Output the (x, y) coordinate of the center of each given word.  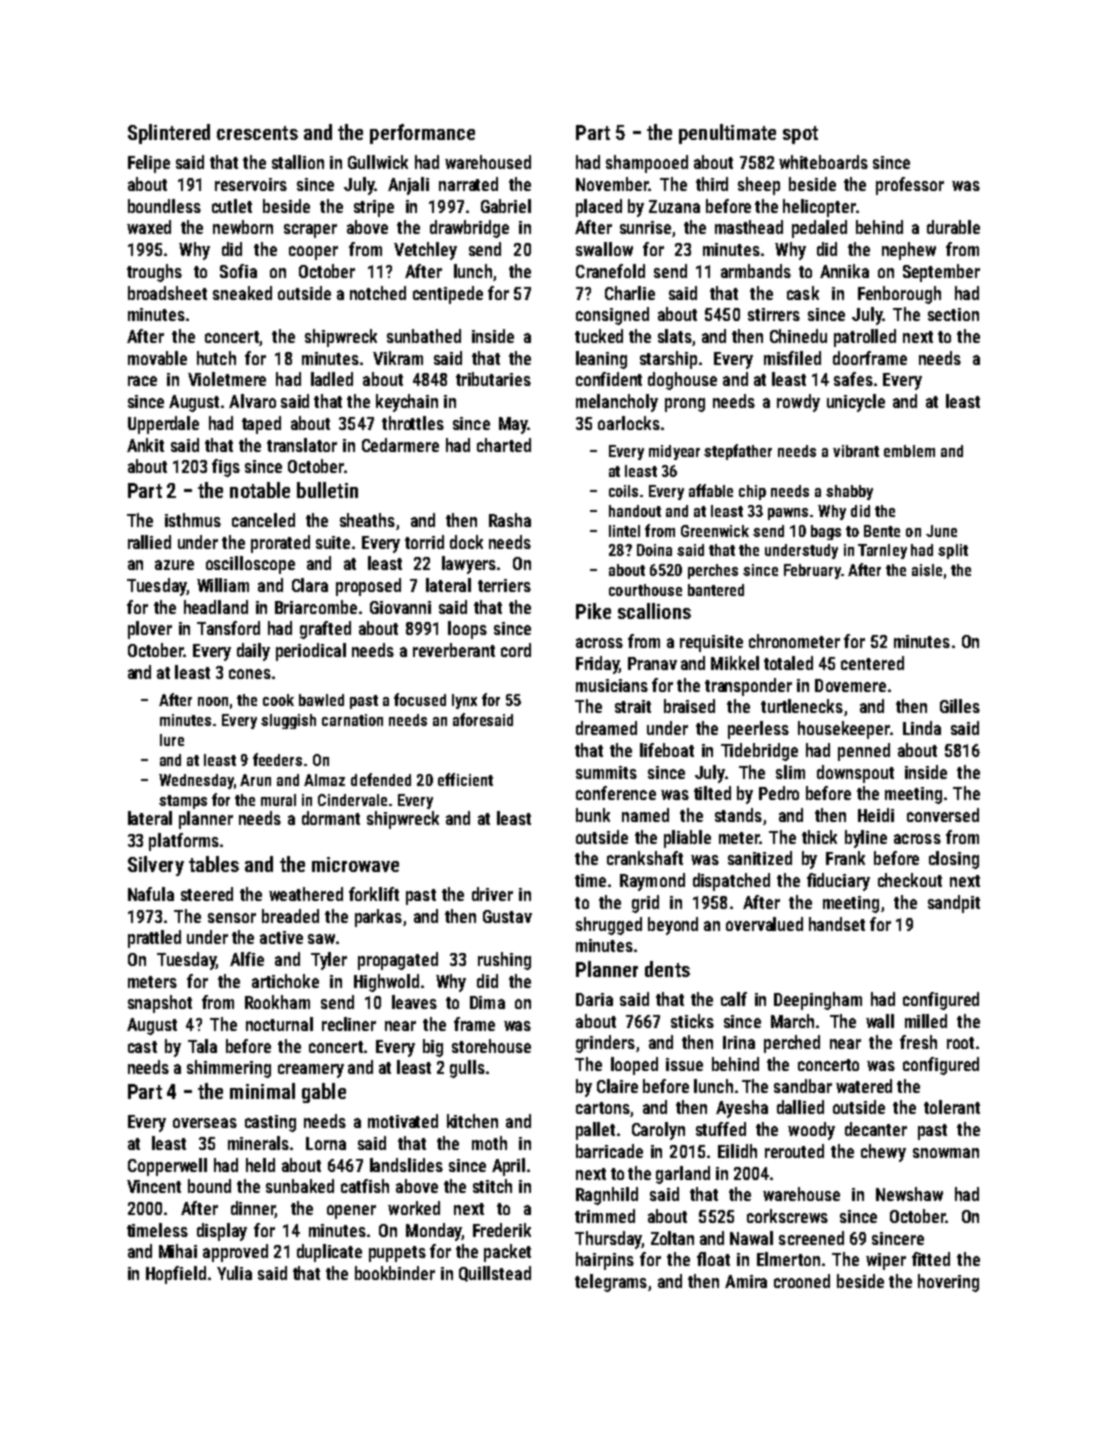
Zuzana (674, 206)
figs (226, 468)
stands (738, 815)
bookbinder (395, 1273)
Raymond (652, 882)
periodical (311, 652)
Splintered (169, 134)
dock (466, 542)
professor (910, 186)
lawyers (469, 565)
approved (235, 1253)
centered (872, 663)
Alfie (247, 959)
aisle (927, 570)
